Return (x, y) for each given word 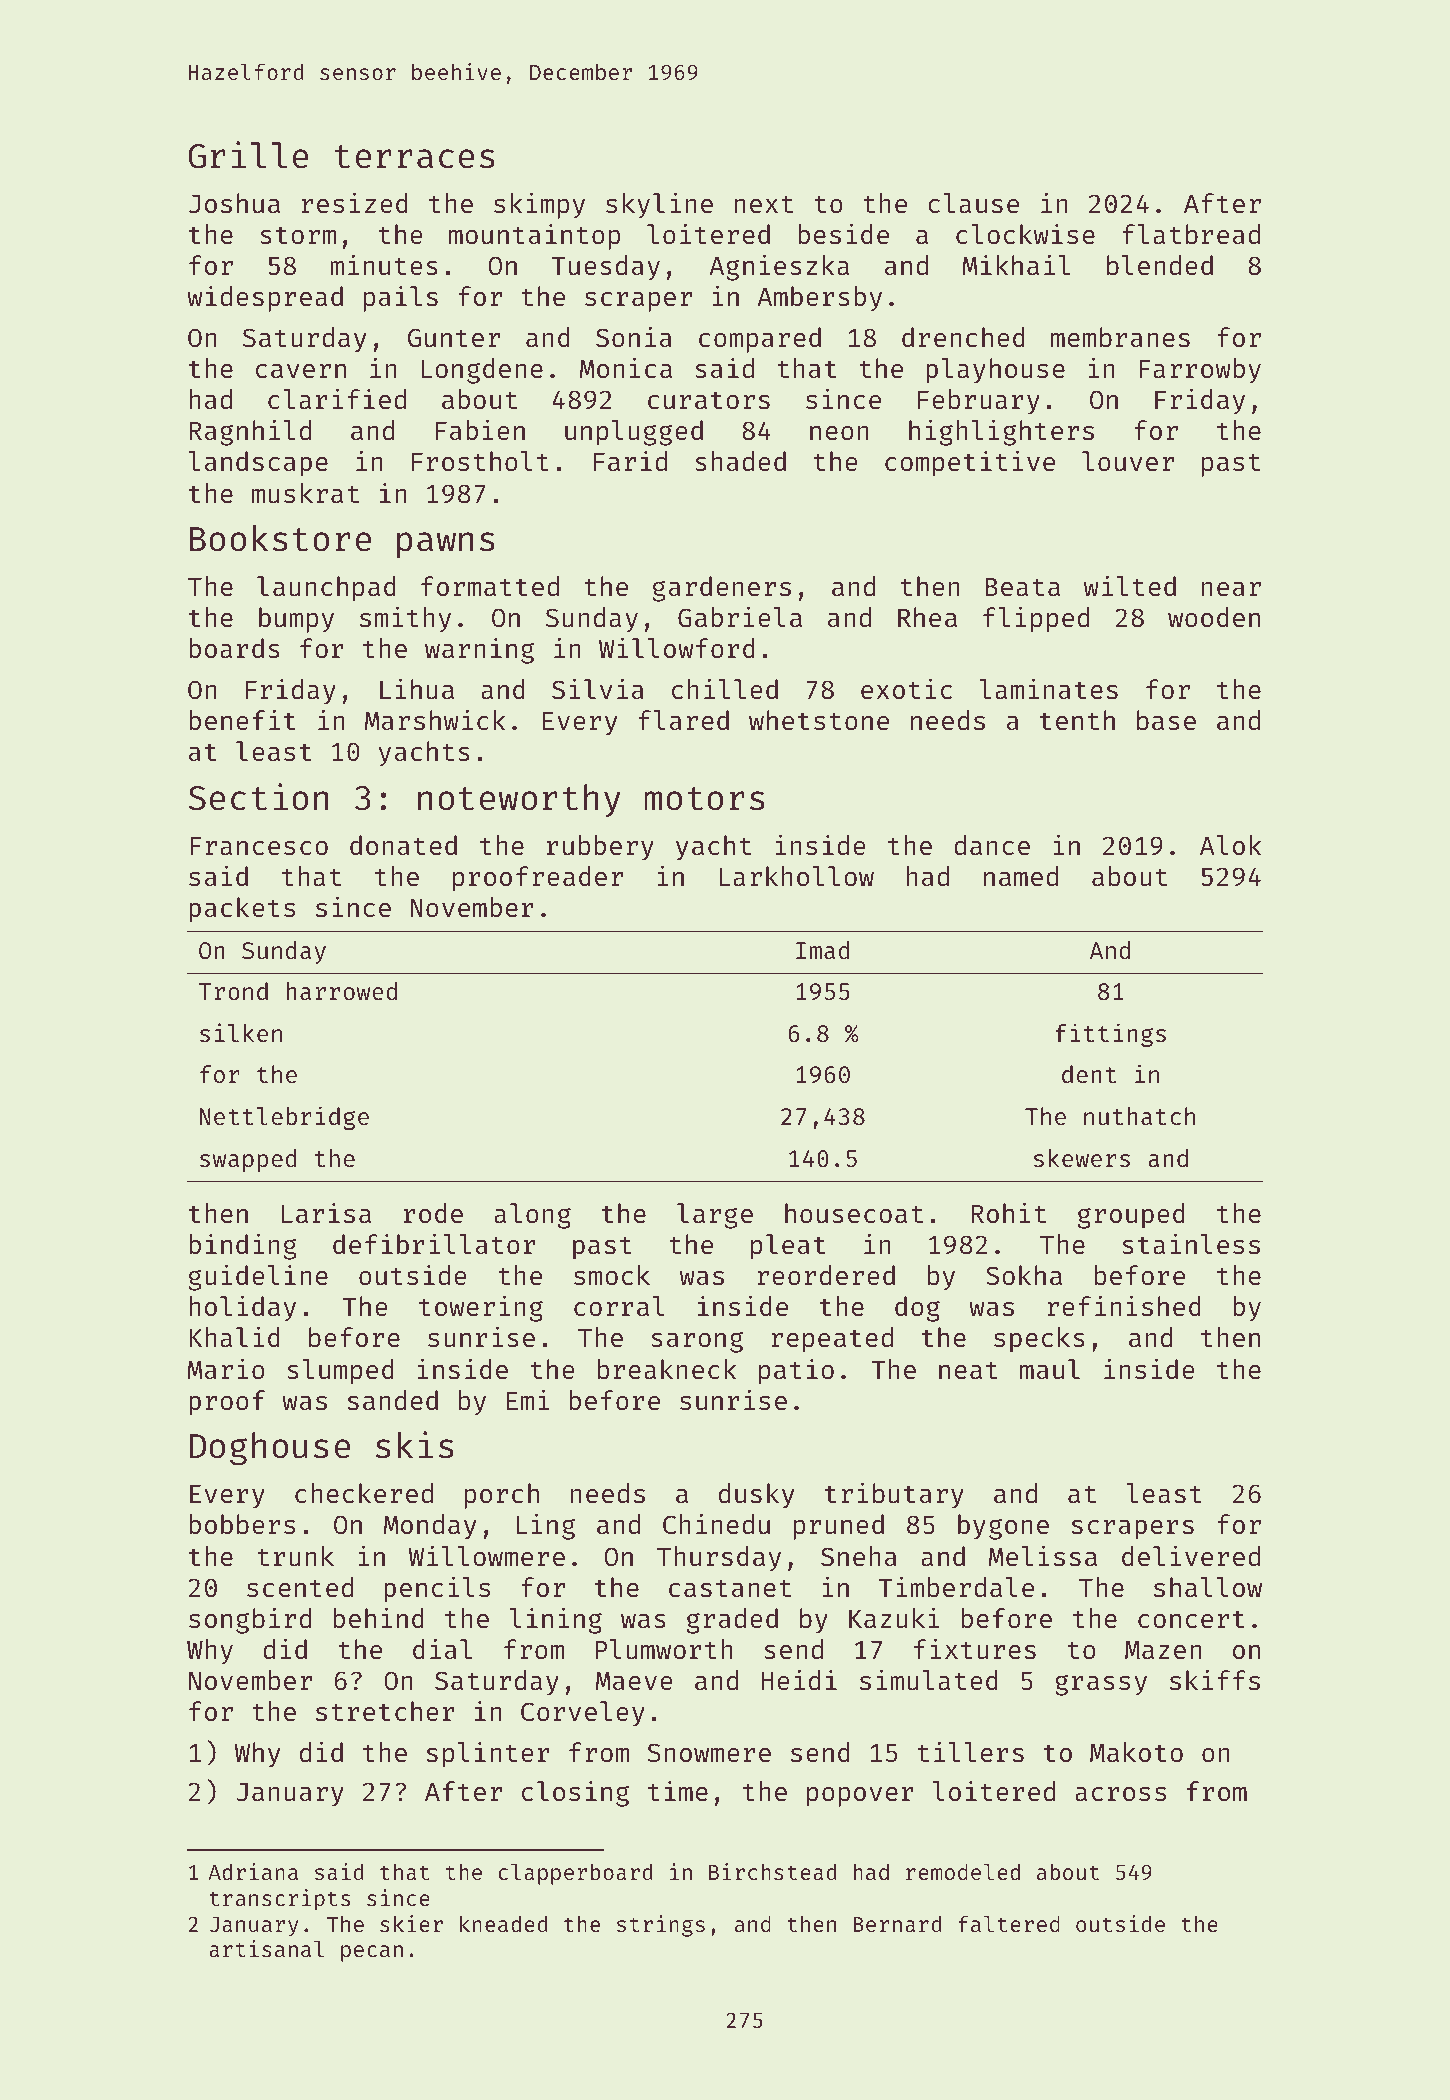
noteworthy (519, 800)
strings (661, 1926)
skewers (1082, 1158)
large (715, 1216)
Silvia (598, 689)
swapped (248, 1160)
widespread (265, 298)
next (763, 204)
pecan (372, 1953)
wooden (1214, 617)
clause (973, 203)
